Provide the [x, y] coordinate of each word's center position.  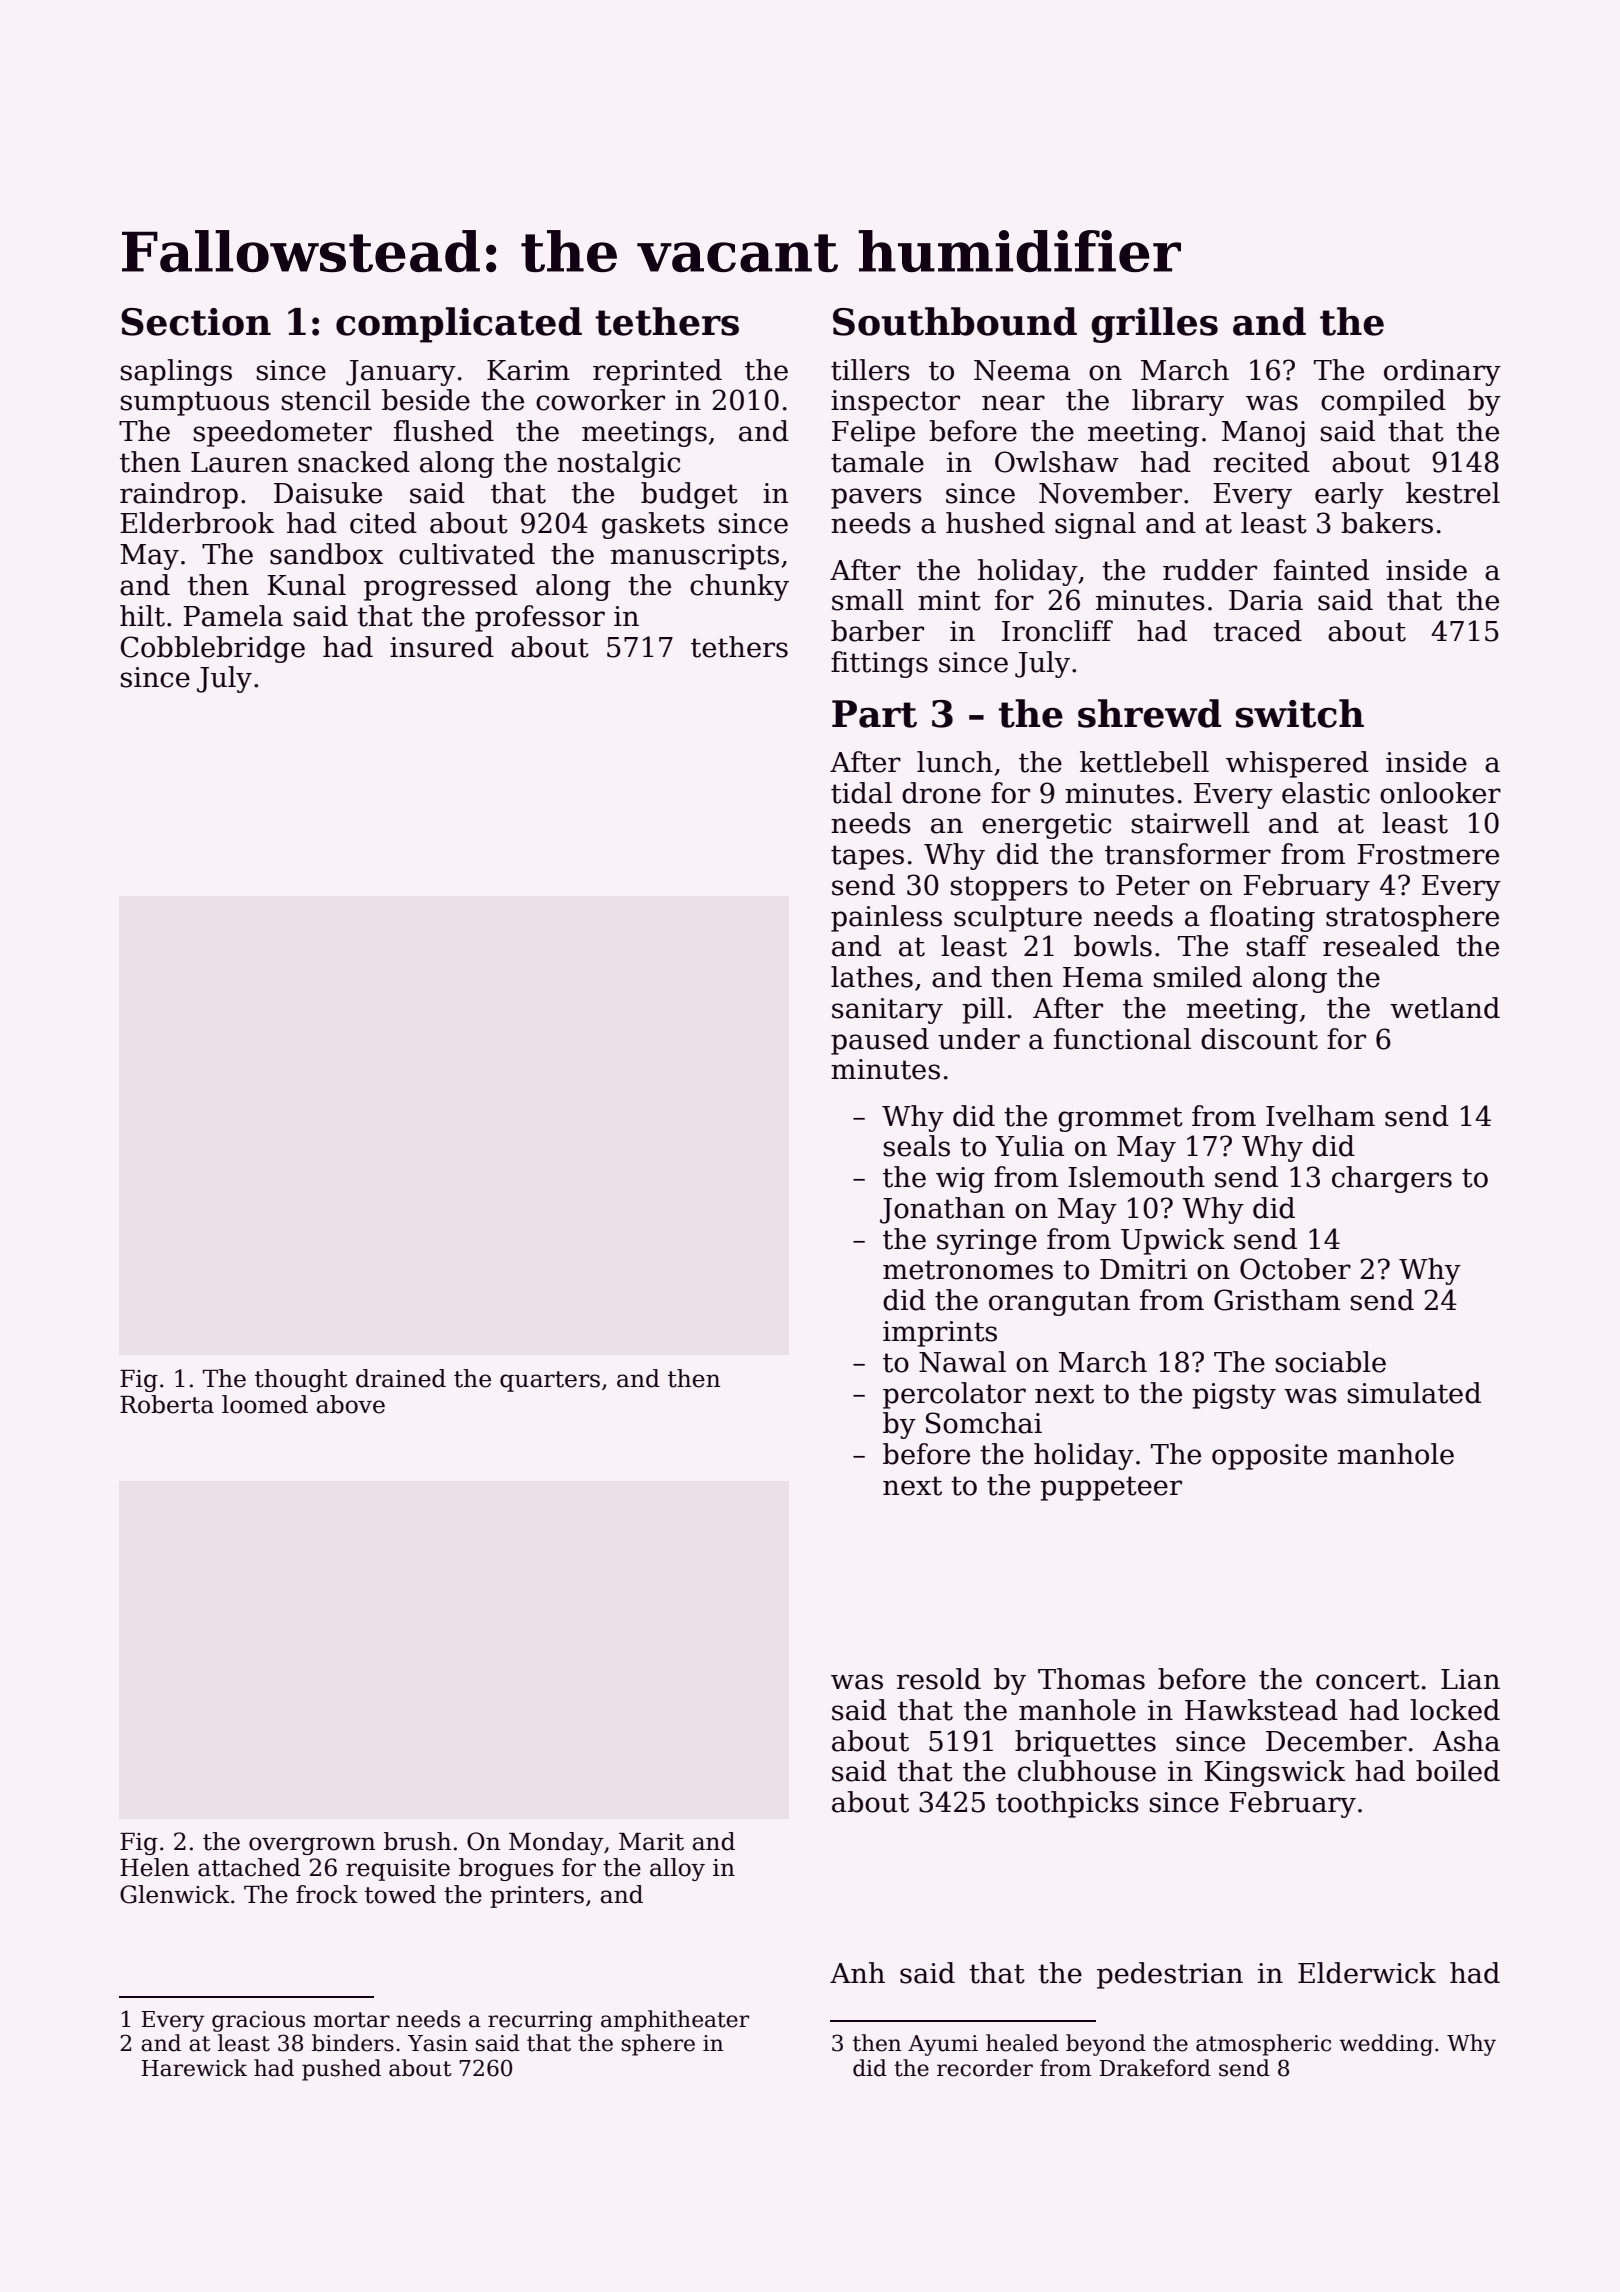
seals [917, 1146]
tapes [867, 857]
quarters [550, 1381]
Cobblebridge [213, 649]
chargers [1392, 1179]
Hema [1103, 977]
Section [196, 322]
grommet [1120, 1119]
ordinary [1442, 372]
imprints [940, 1334]
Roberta [167, 1404]
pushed [341, 2070]
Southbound [955, 321]
